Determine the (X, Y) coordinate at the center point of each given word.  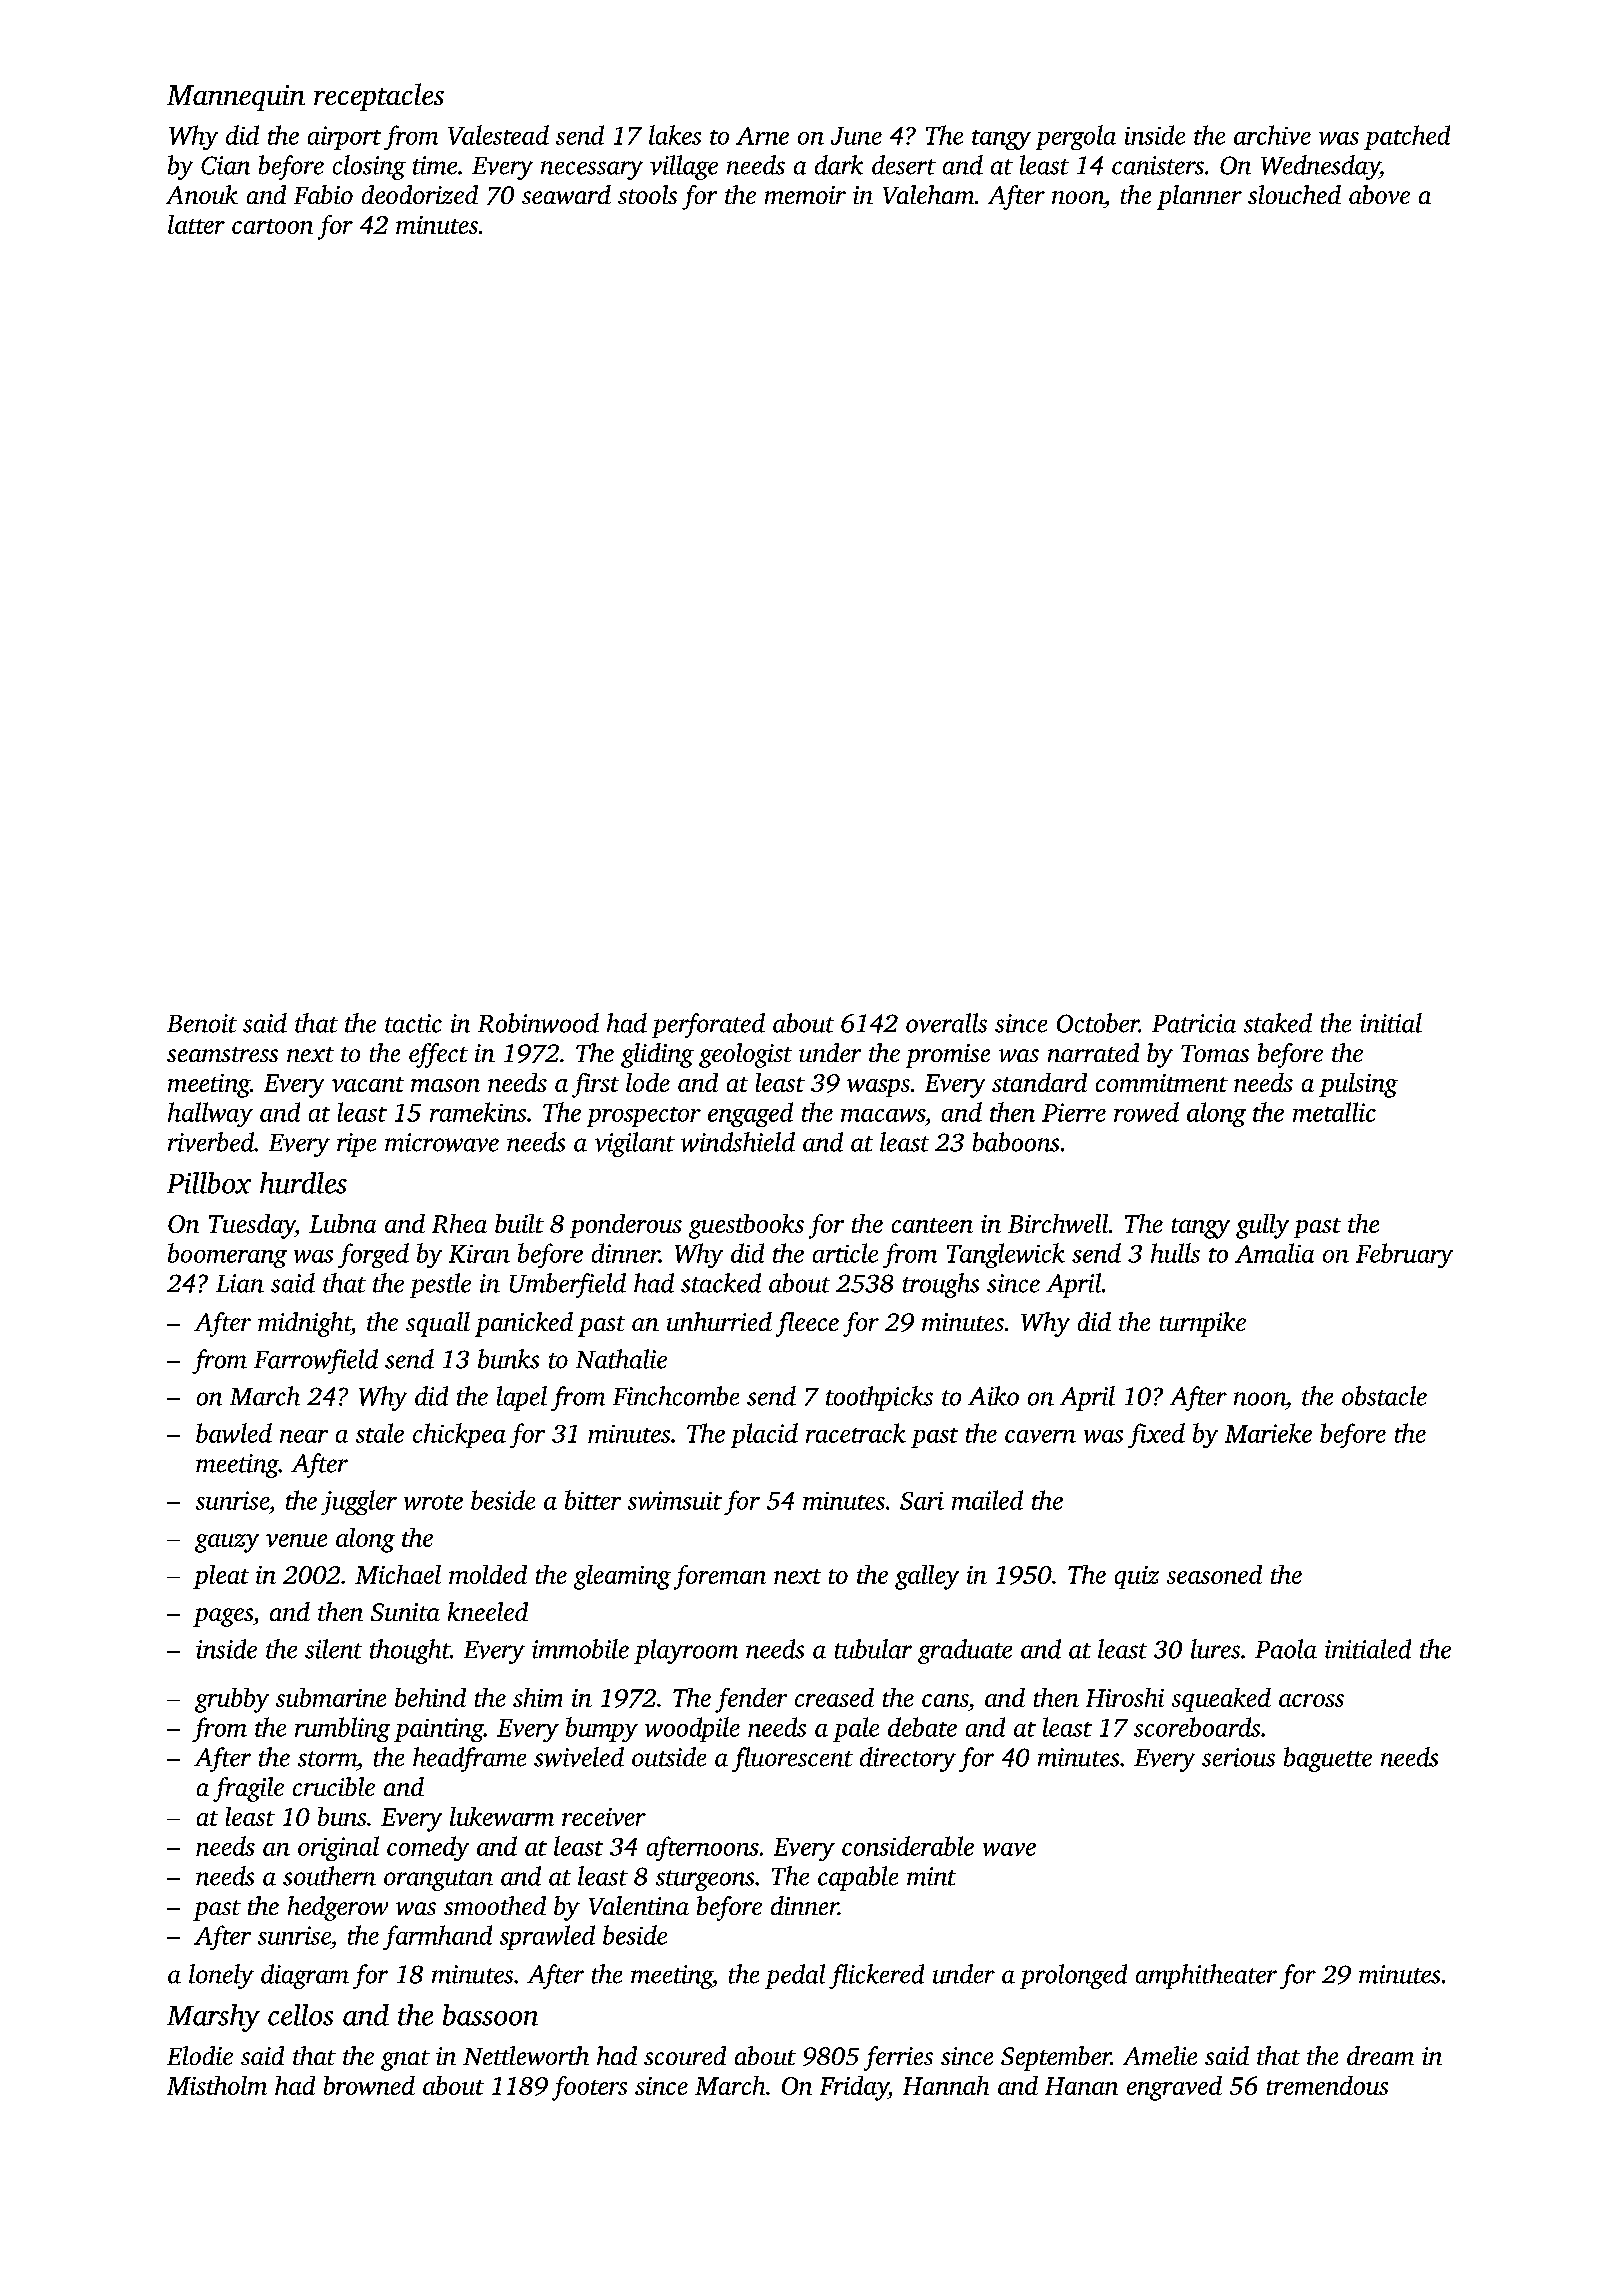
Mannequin (236, 98)
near (304, 1436)
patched (1407, 137)
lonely (221, 1976)
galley (927, 1577)
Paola (1286, 1649)
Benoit (202, 1023)
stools (647, 194)
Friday (854, 2088)
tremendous (1327, 2085)
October (1098, 1023)
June (856, 136)
